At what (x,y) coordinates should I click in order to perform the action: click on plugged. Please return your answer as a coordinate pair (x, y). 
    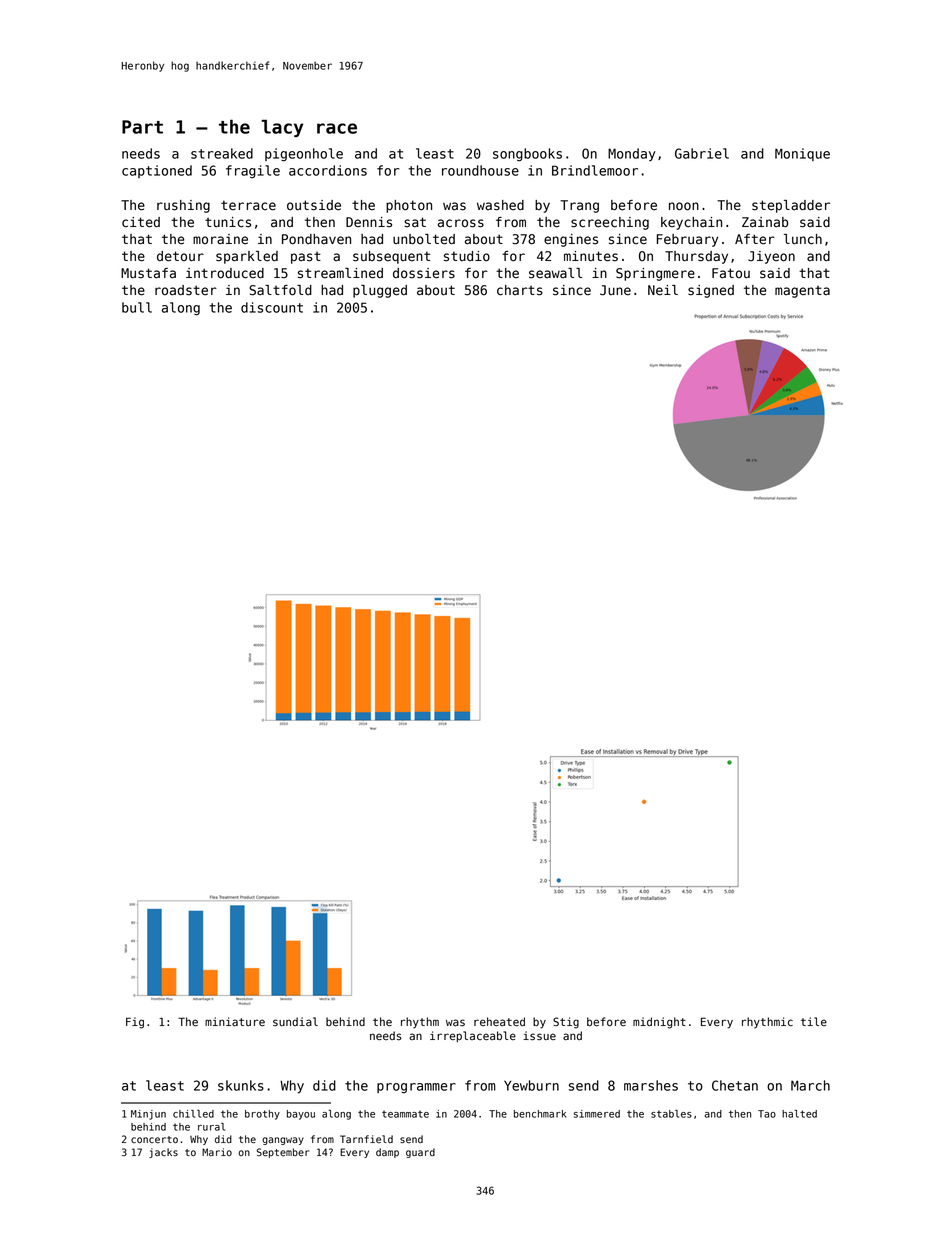
    Looking at the image, I should click on (380, 291).
